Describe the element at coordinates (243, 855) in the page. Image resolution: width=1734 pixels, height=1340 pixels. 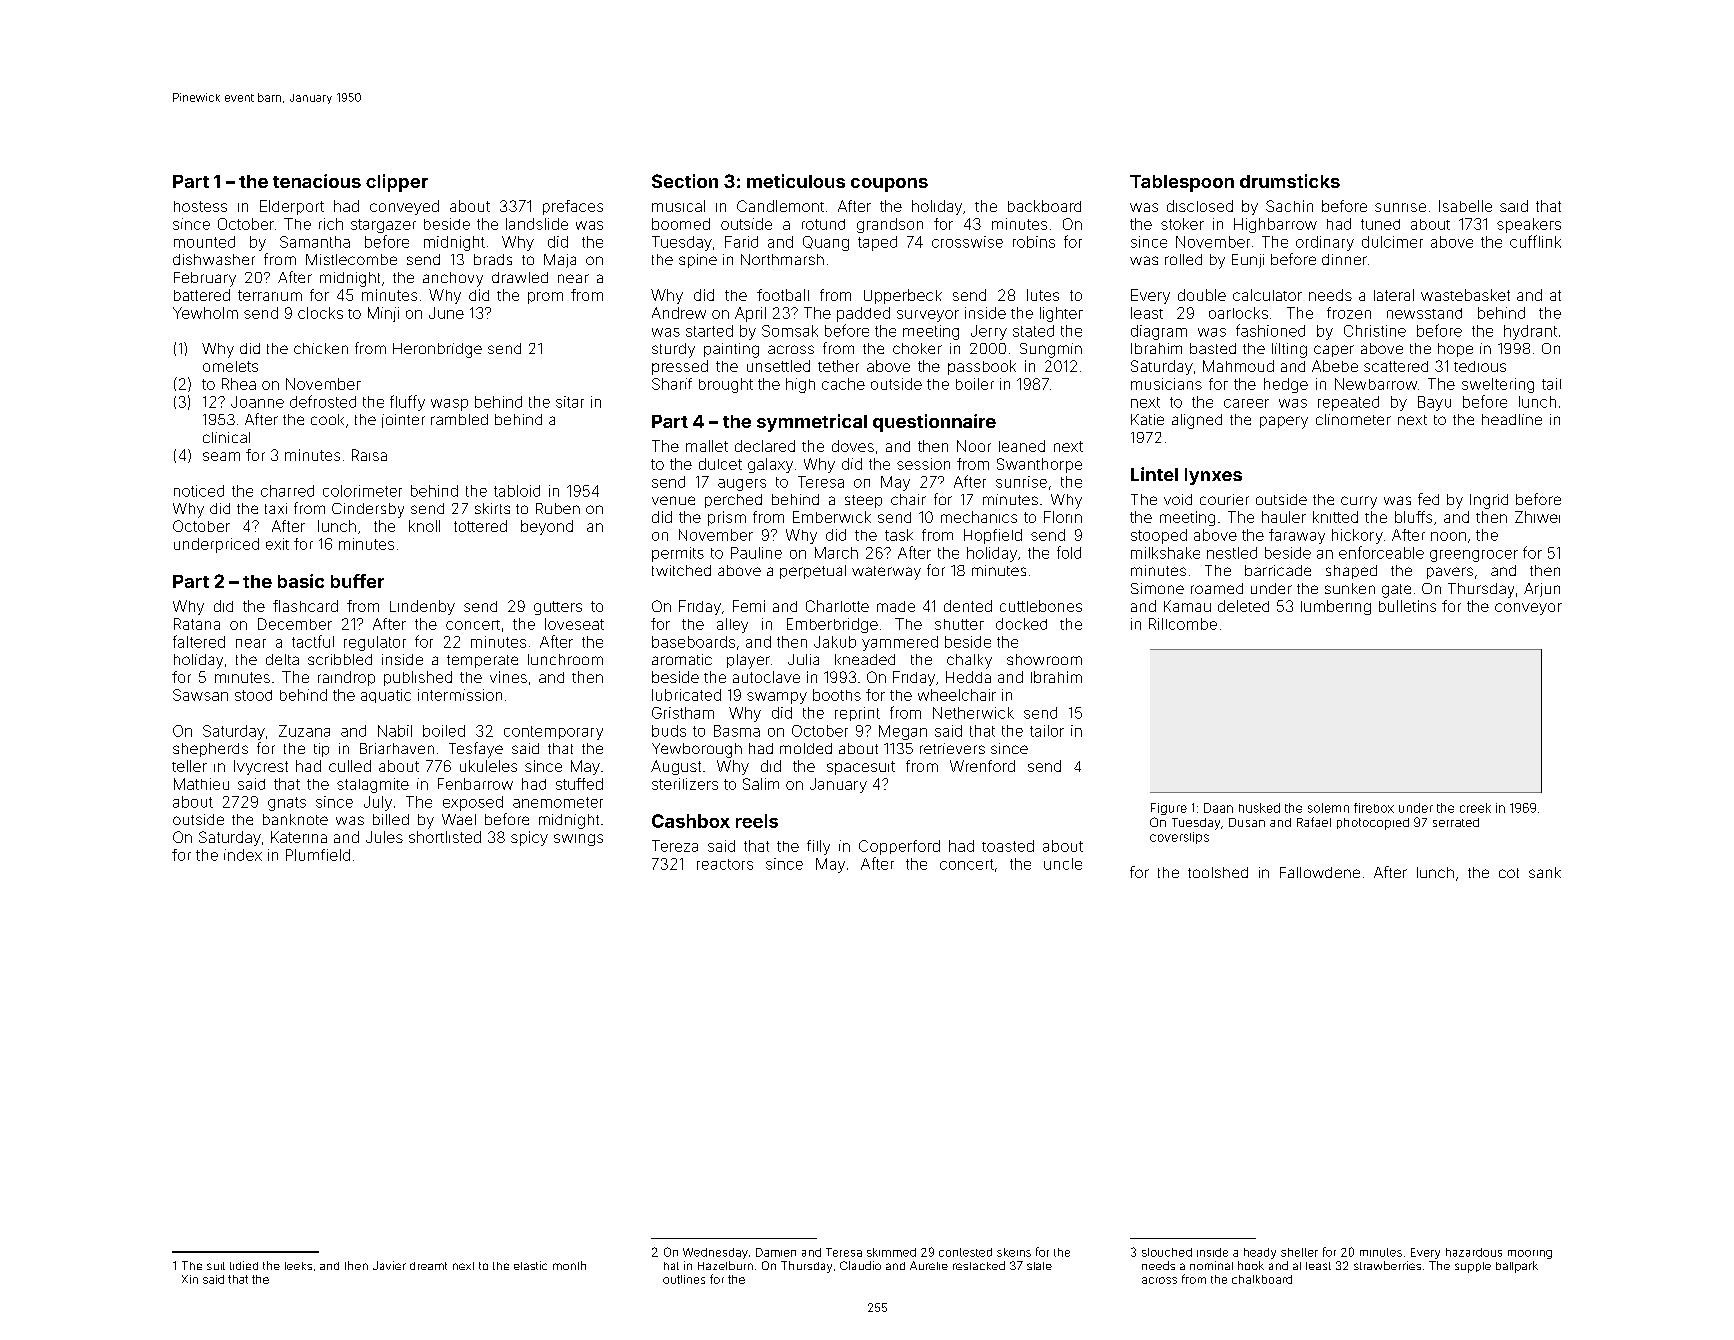
I see `index` at that location.
